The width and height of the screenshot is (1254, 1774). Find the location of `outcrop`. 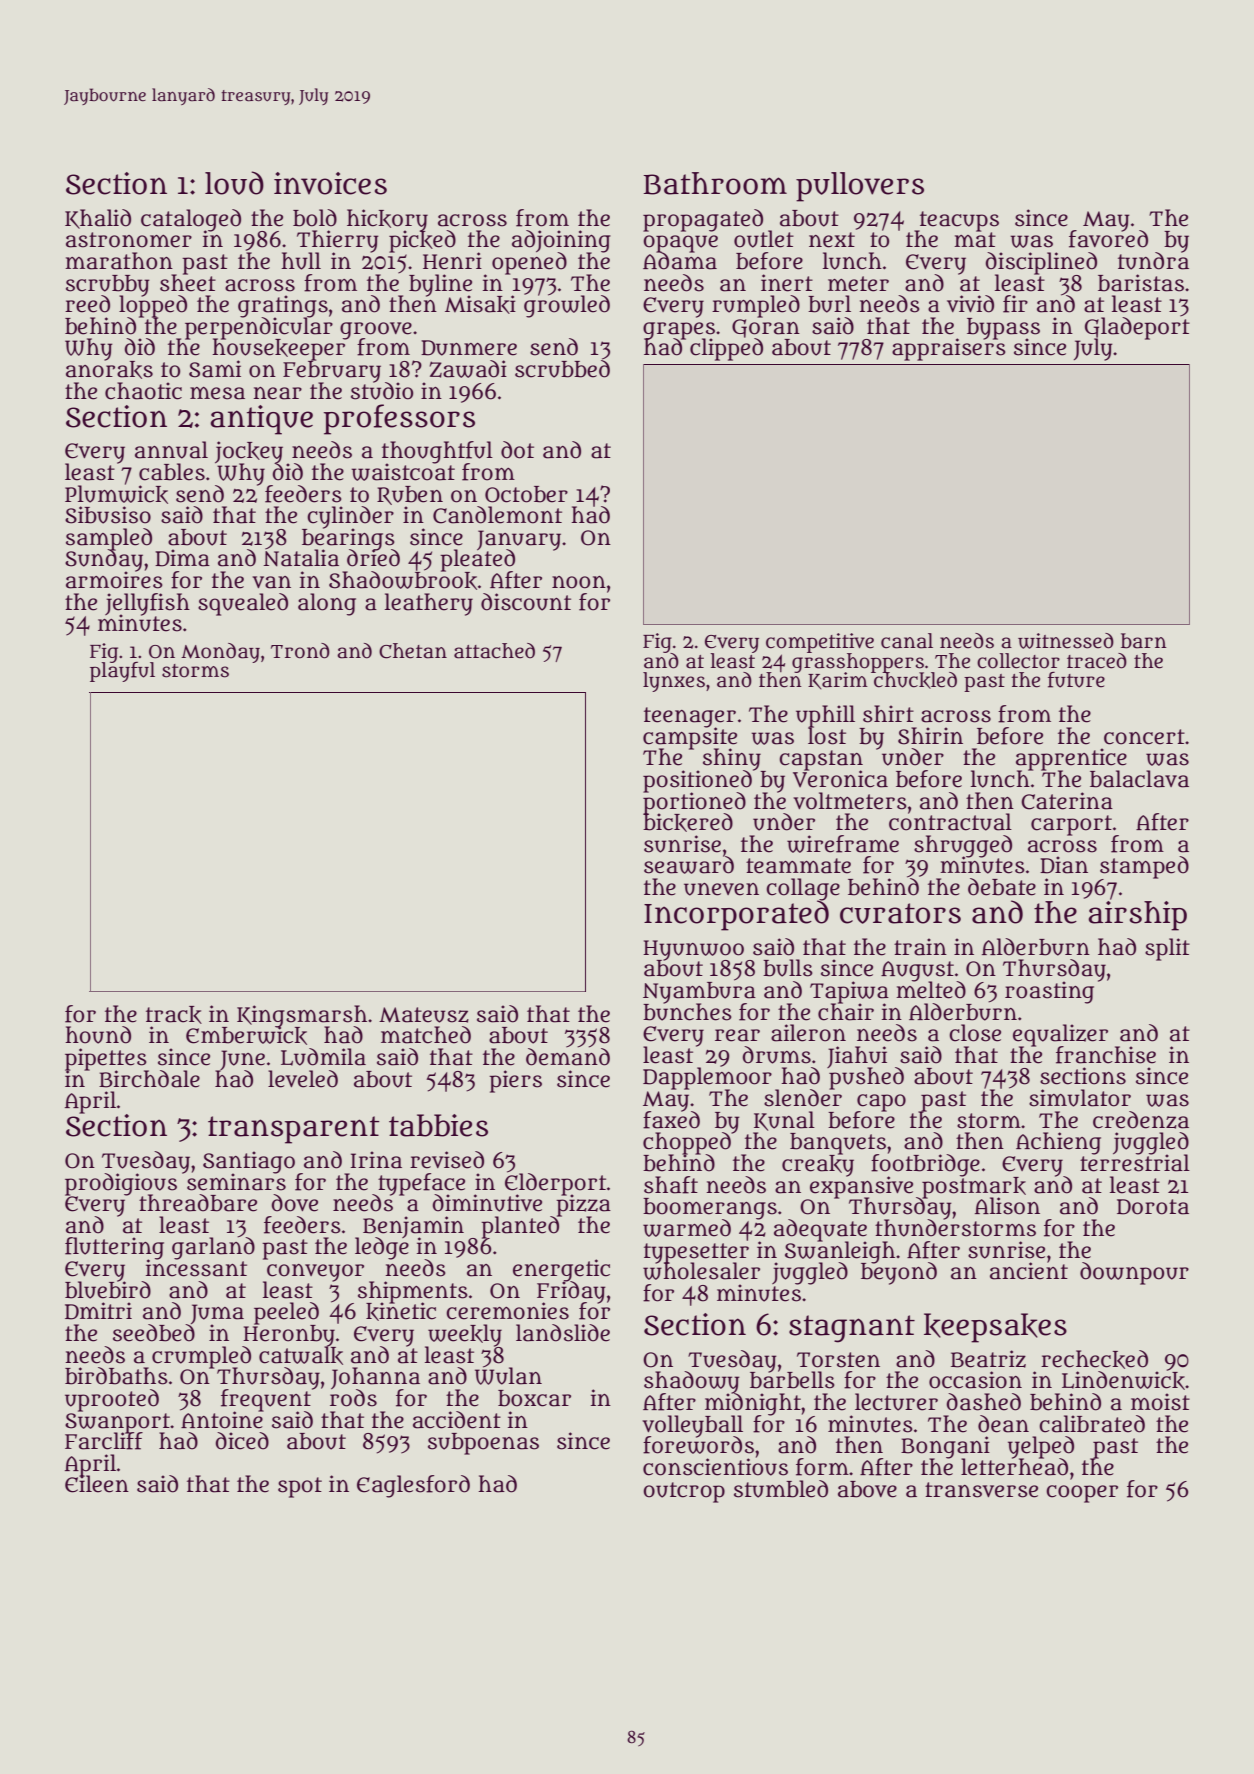

outcrop is located at coordinates (684, 1492).
